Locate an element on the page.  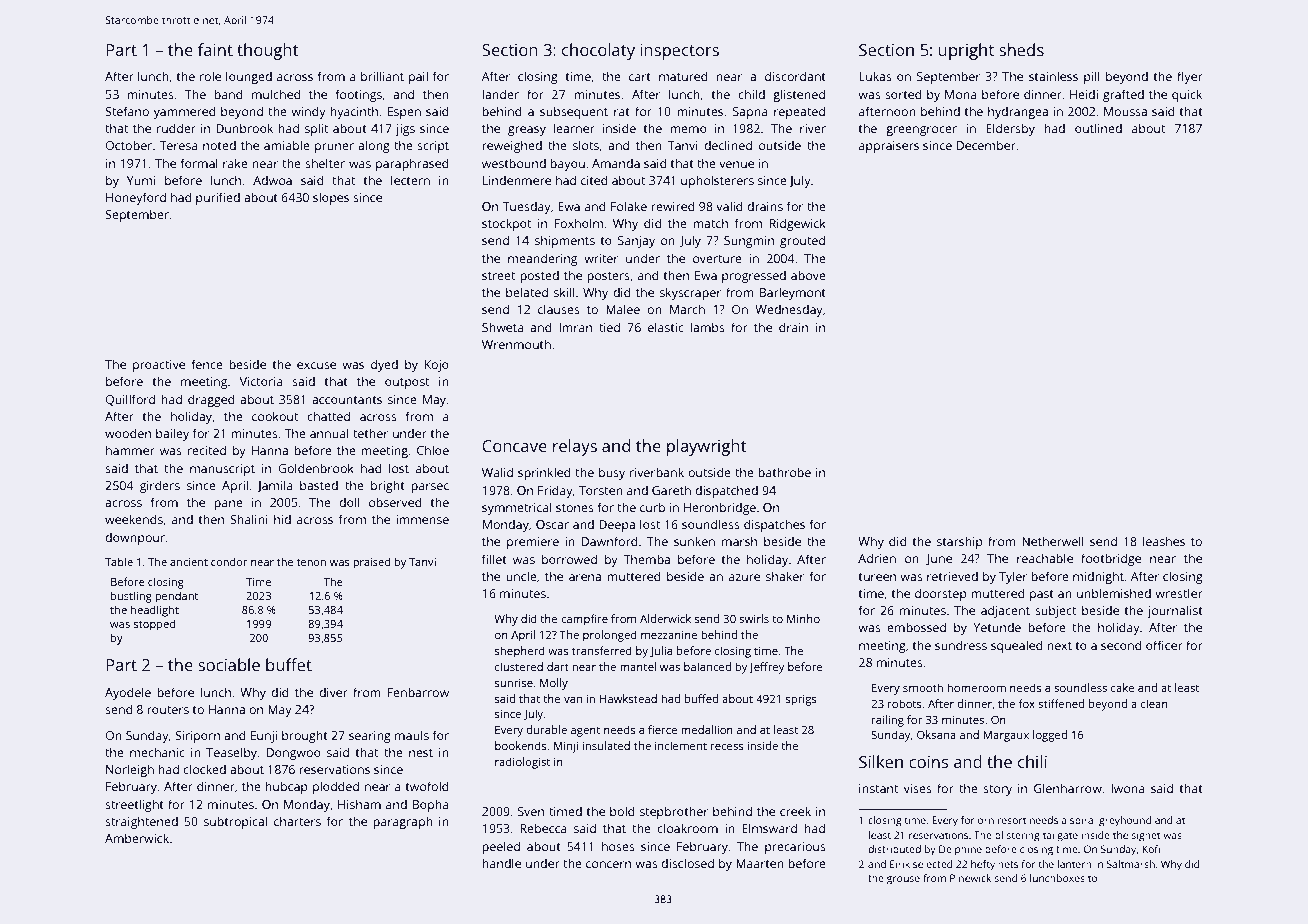
handle is located at coordinates (501, 863).
